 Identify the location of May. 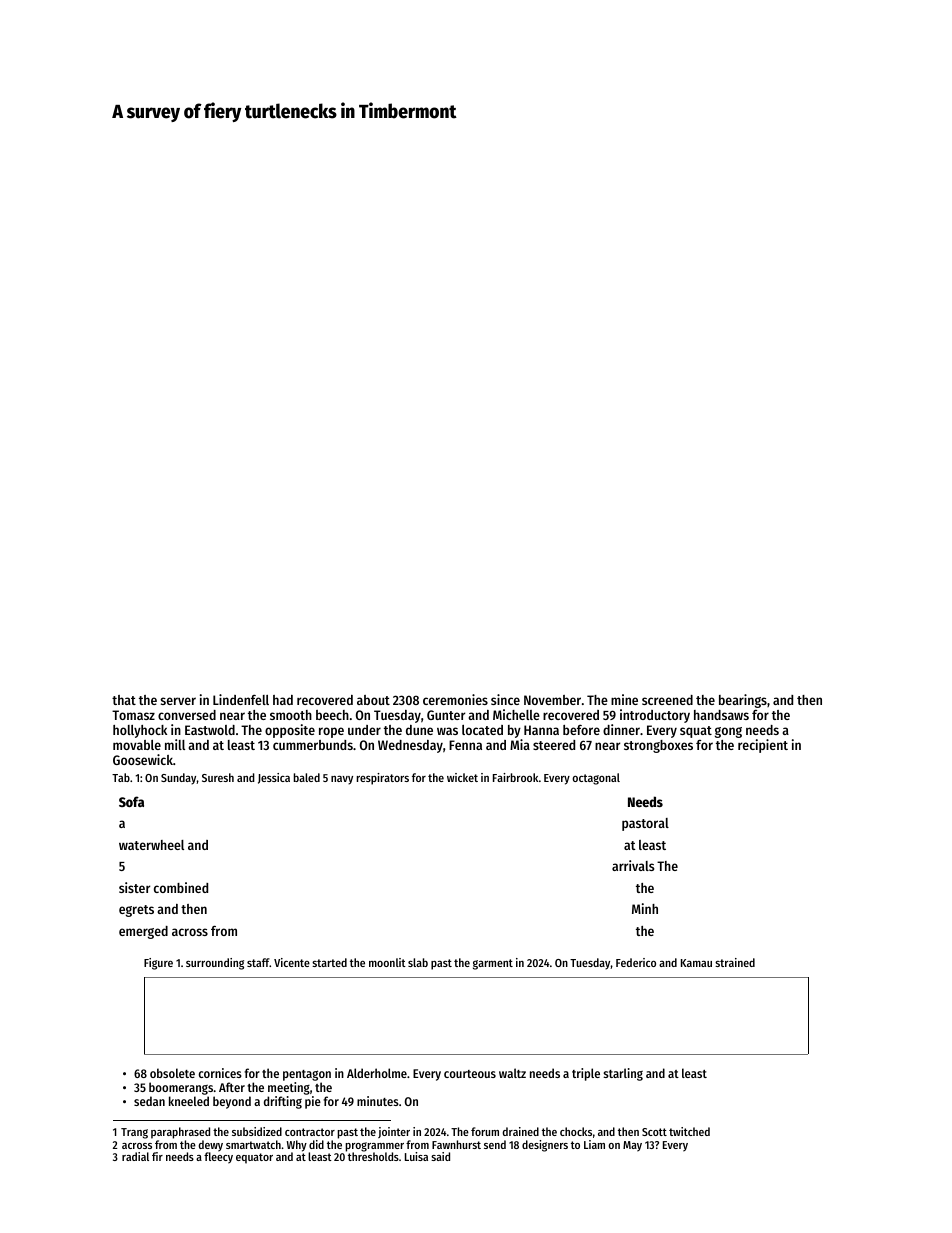
(632, 1146).
